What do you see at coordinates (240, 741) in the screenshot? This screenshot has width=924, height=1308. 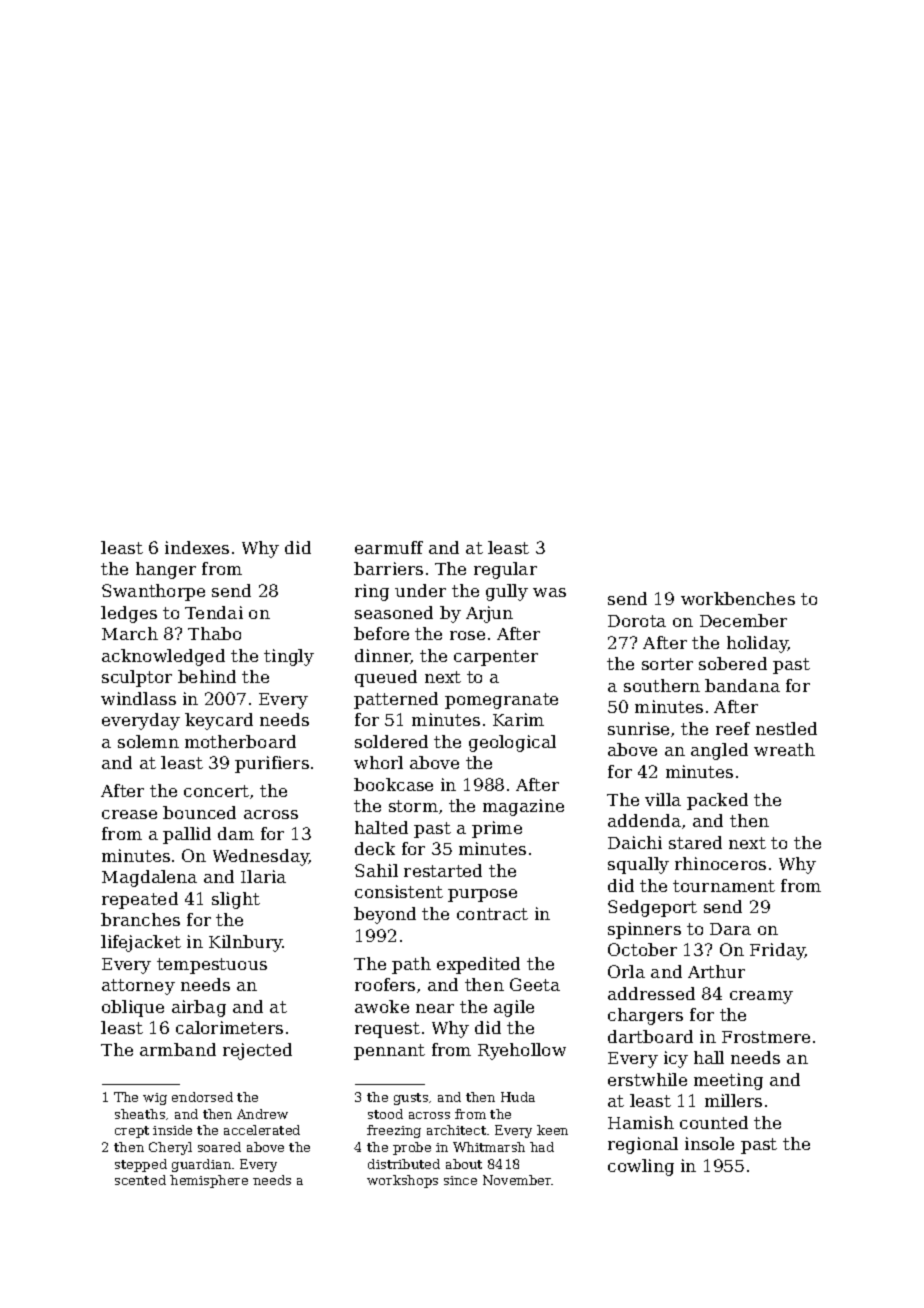 I see `motherboard` at bounding box center [240, 741].
